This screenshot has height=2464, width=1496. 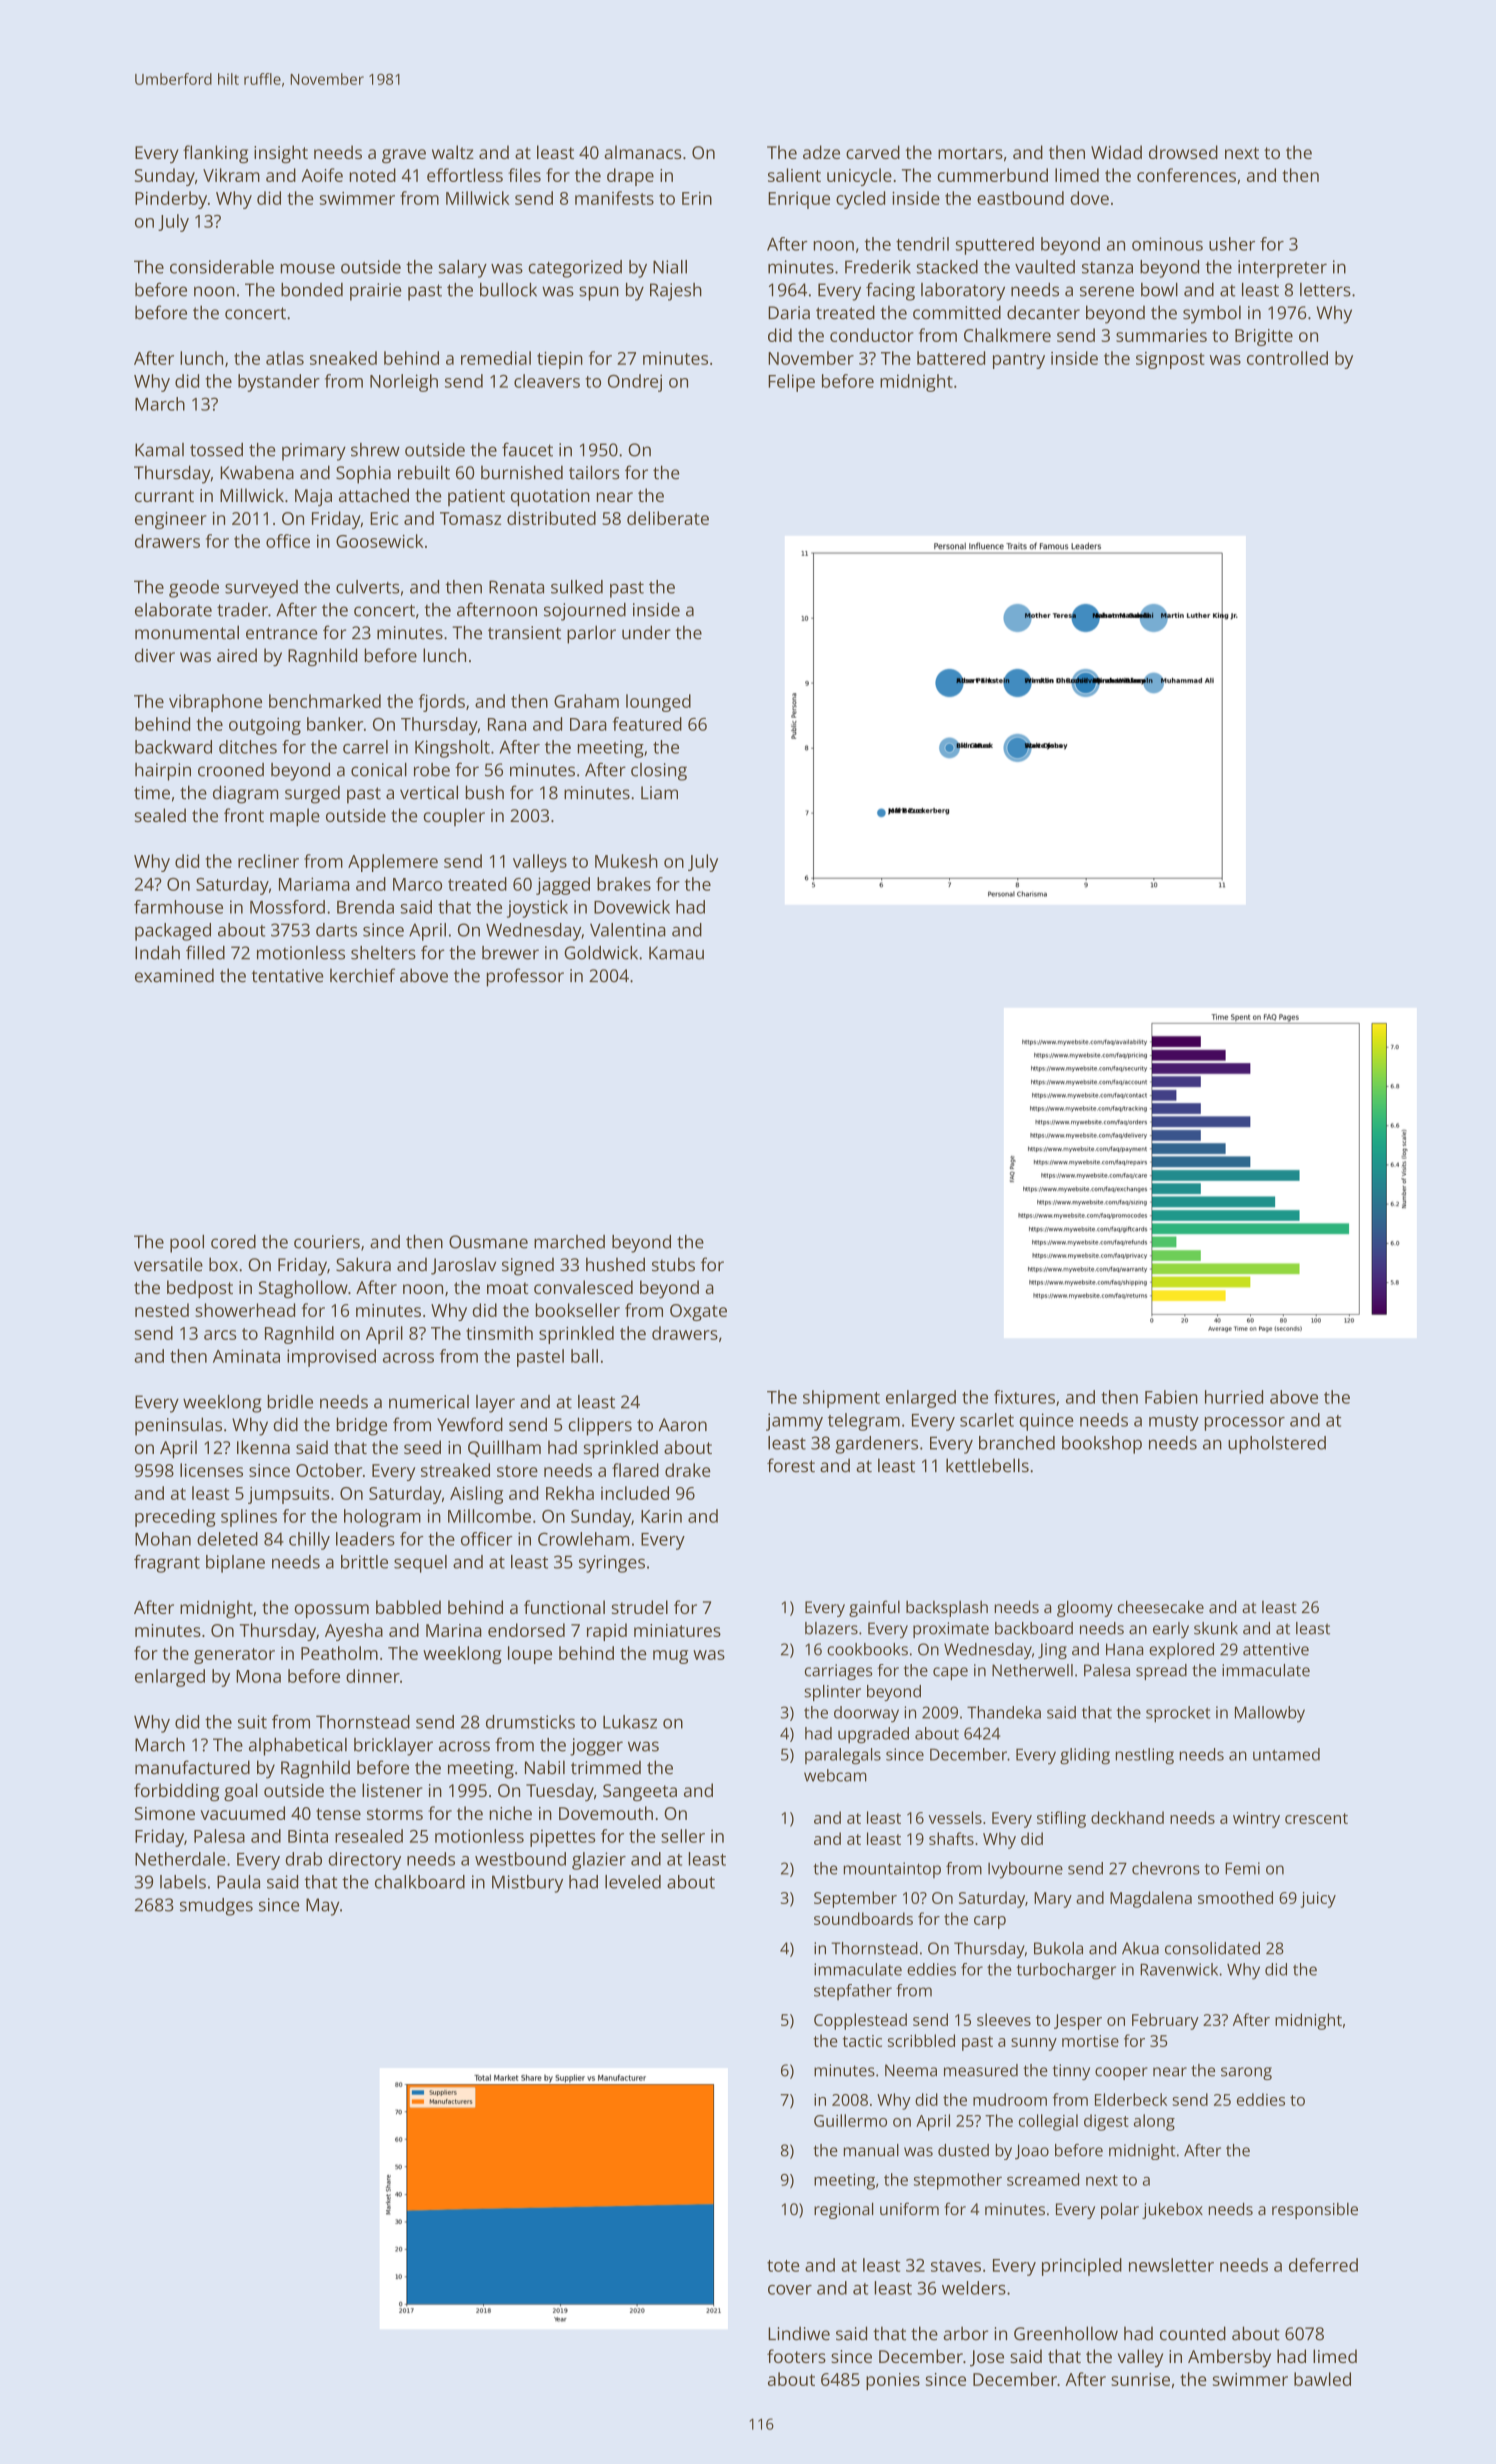 I want to click on Femi, so click(x=1242, y=1868).
